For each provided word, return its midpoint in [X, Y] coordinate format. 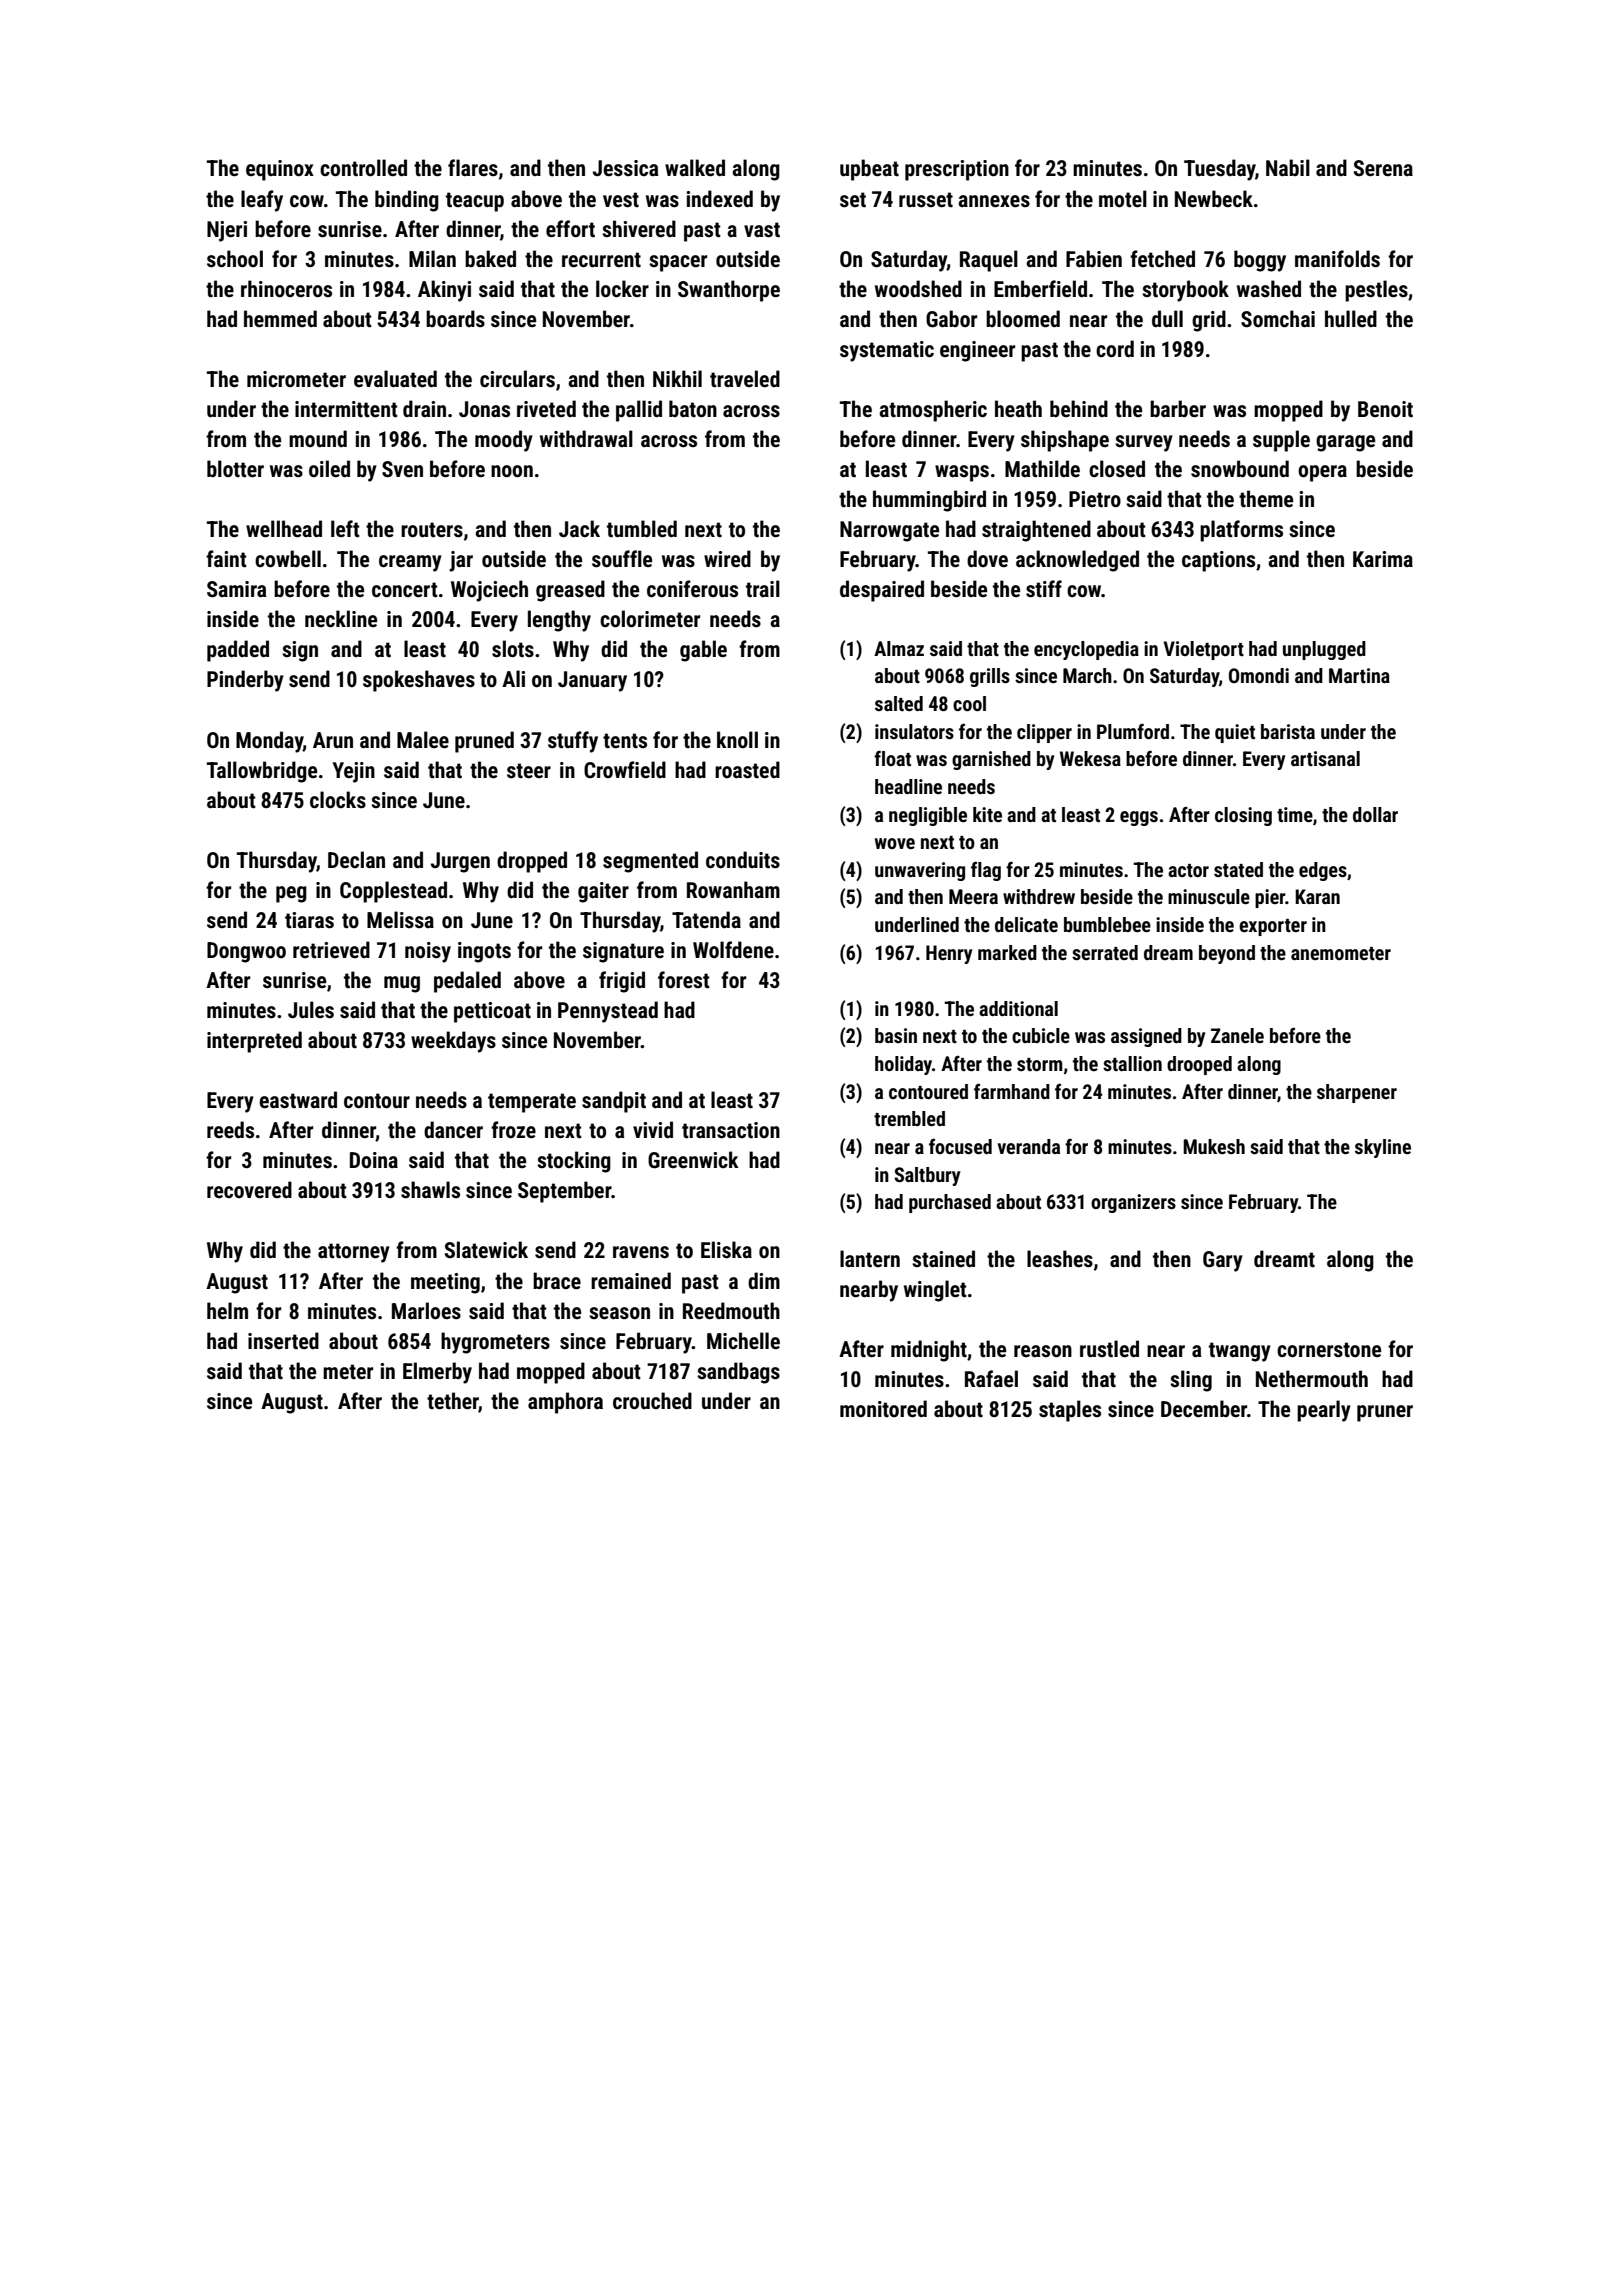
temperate [532, 1103]
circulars [517, 379]
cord [1115, 348]
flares [473, 168]
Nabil [1288, 167]
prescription [957, 170]
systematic [887, 351]
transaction [731, 1130]
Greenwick [693, 1160]
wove [895, 843]
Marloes [426, 1311]
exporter [1273, 927]
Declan [356, 859]
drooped [1199, 1065]
